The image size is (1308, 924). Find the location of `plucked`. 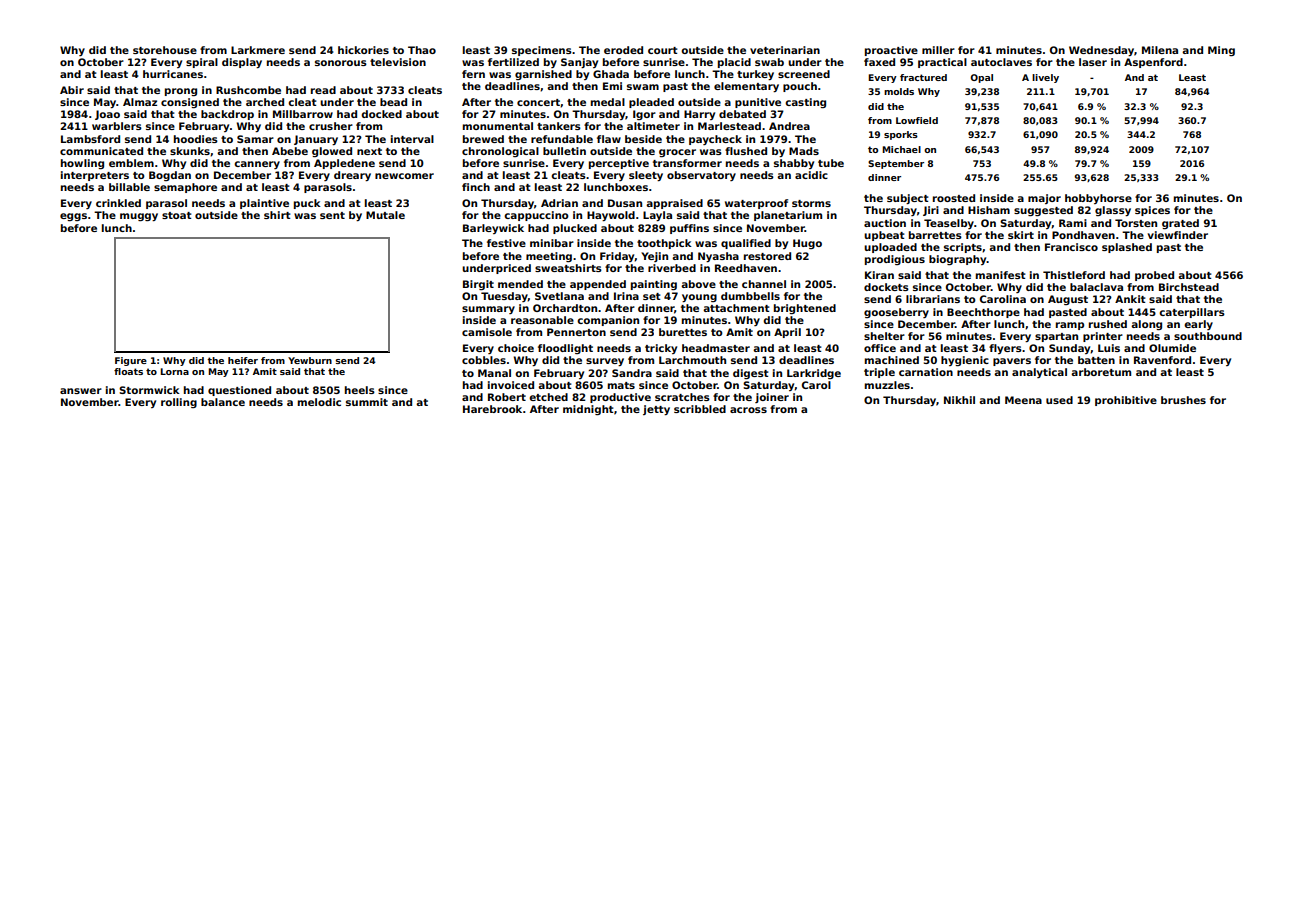

plucked is located at coordinates (575, 229).
